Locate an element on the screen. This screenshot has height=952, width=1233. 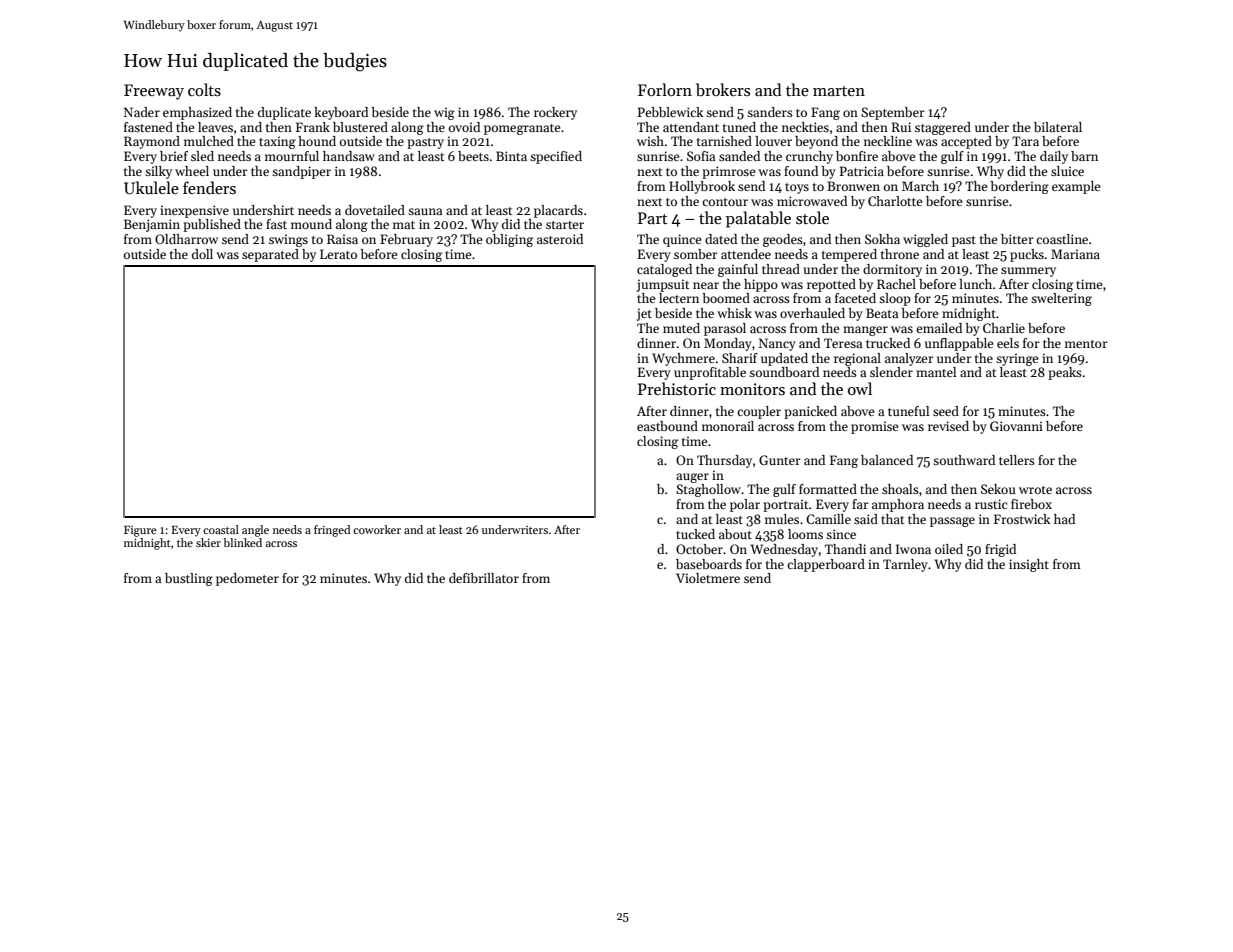
shoals is located at coordinates (900, 489).
